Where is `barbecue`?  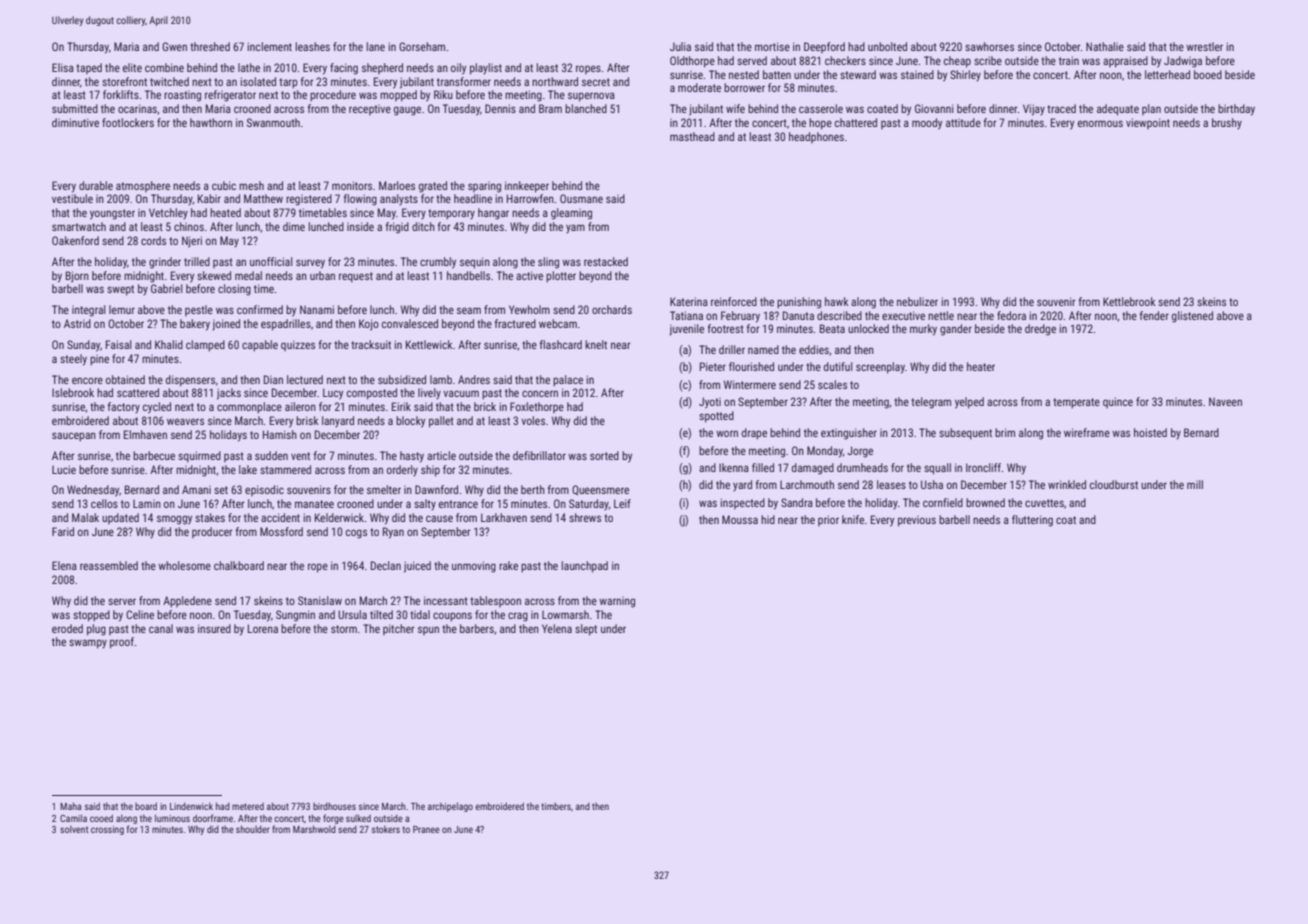
barbecue is located at coordinates (154, 455).
